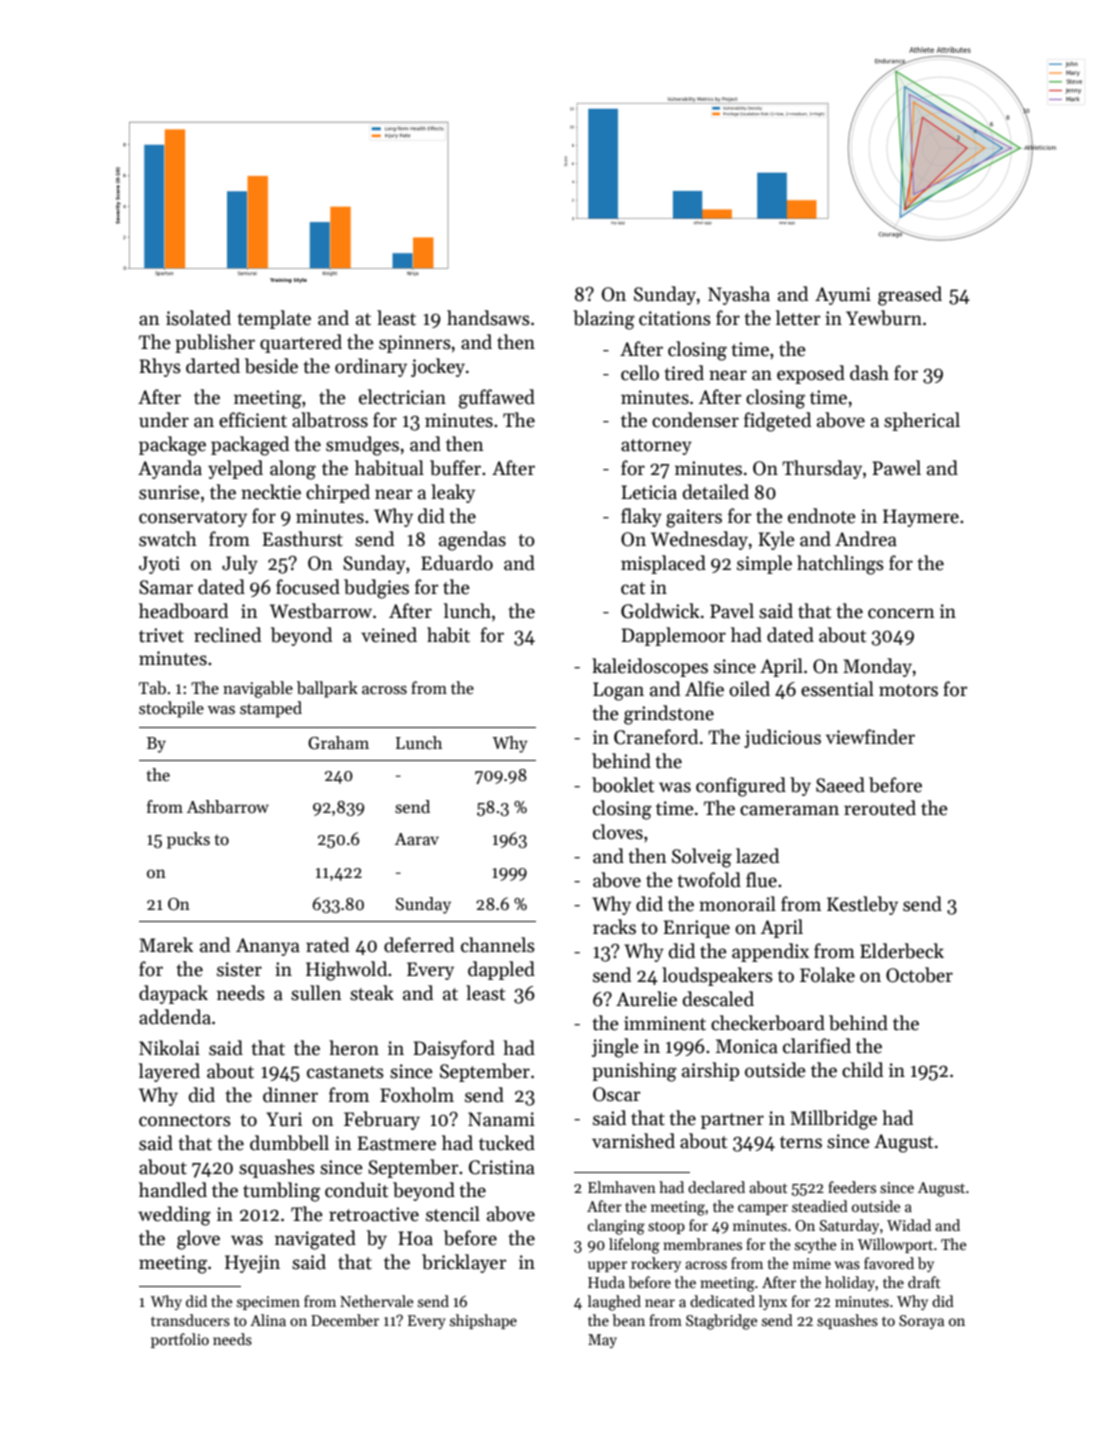  Describe the element at coordinates (180, 1340) in the page. I see `portfolio` at that location.
